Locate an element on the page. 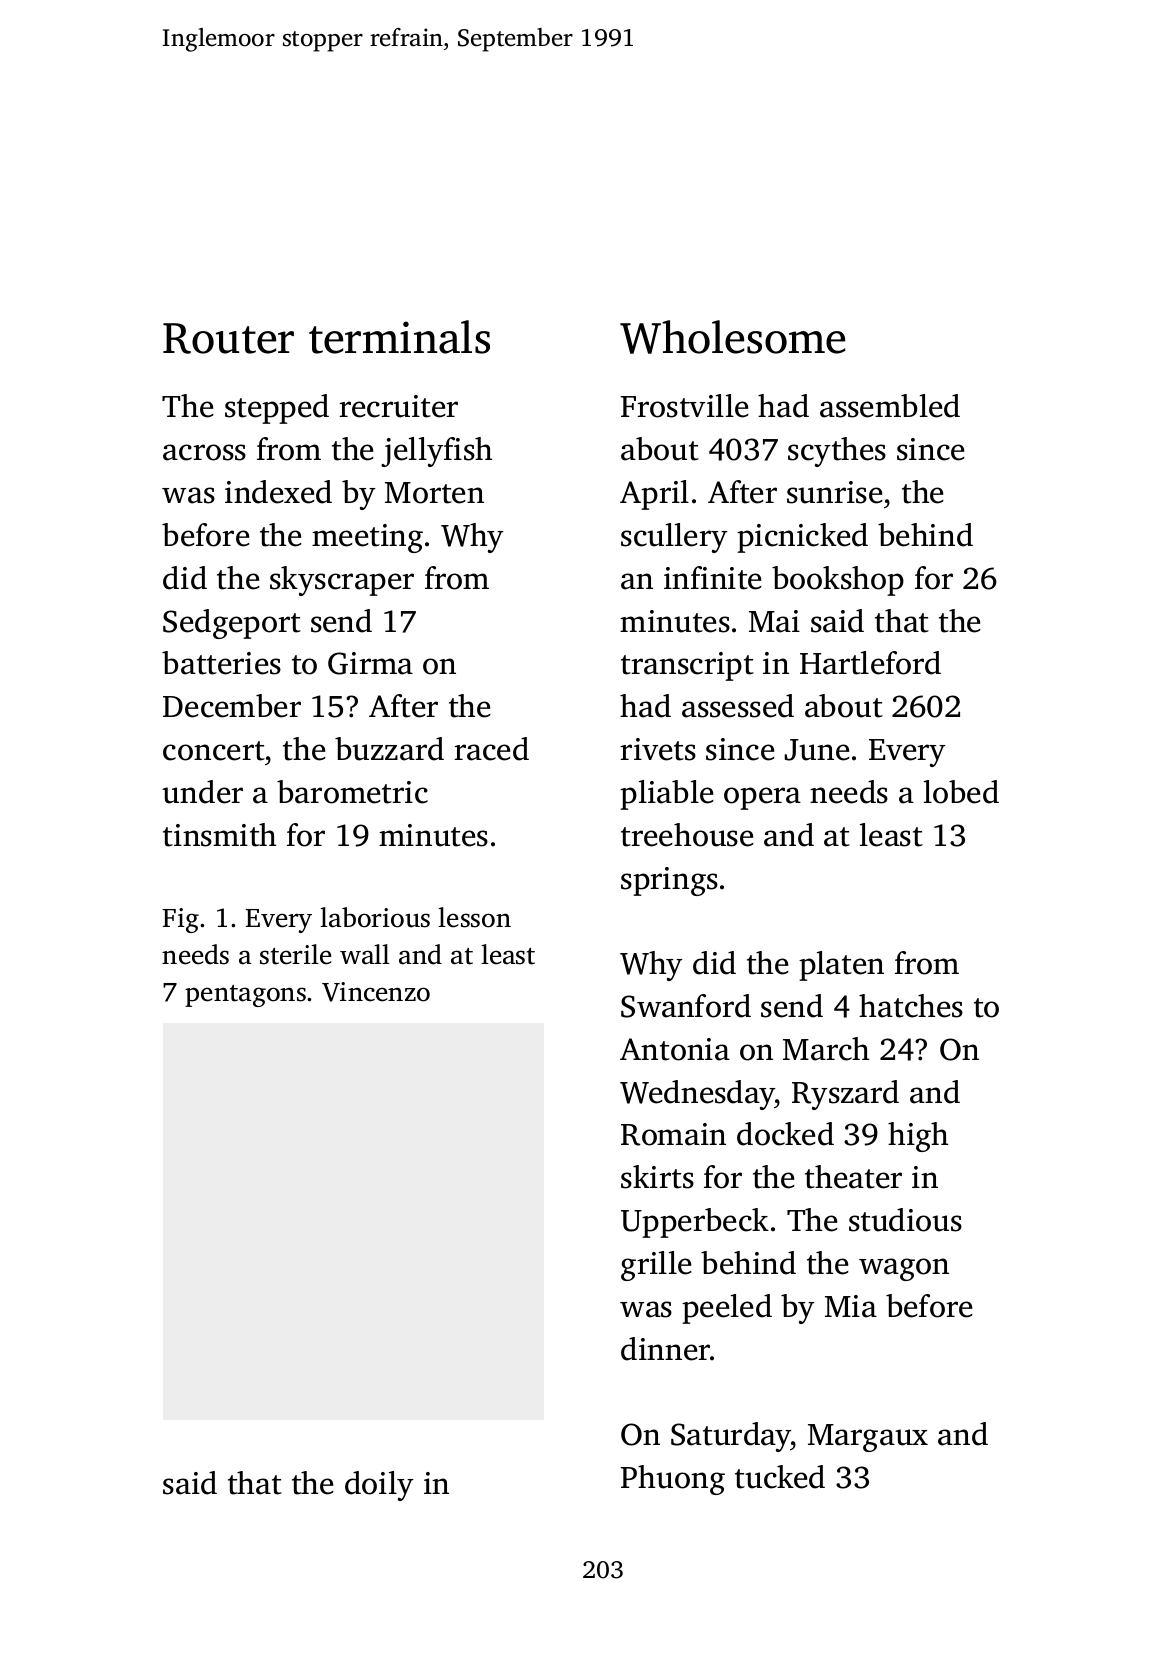  doily is located at coordinates (379, 1486).
